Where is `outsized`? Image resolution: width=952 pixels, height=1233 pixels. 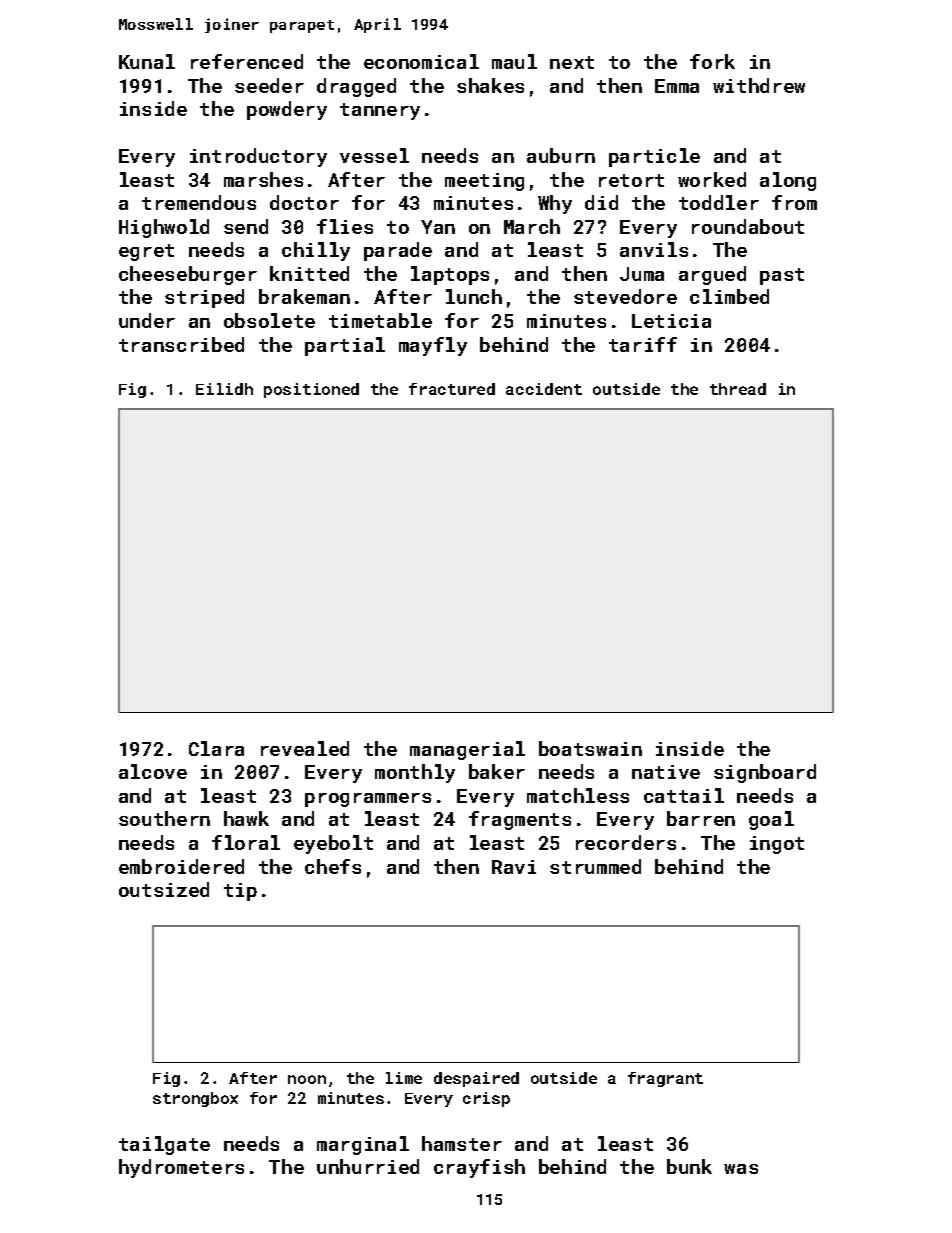 outsized is located at coordinates (164, 889).
